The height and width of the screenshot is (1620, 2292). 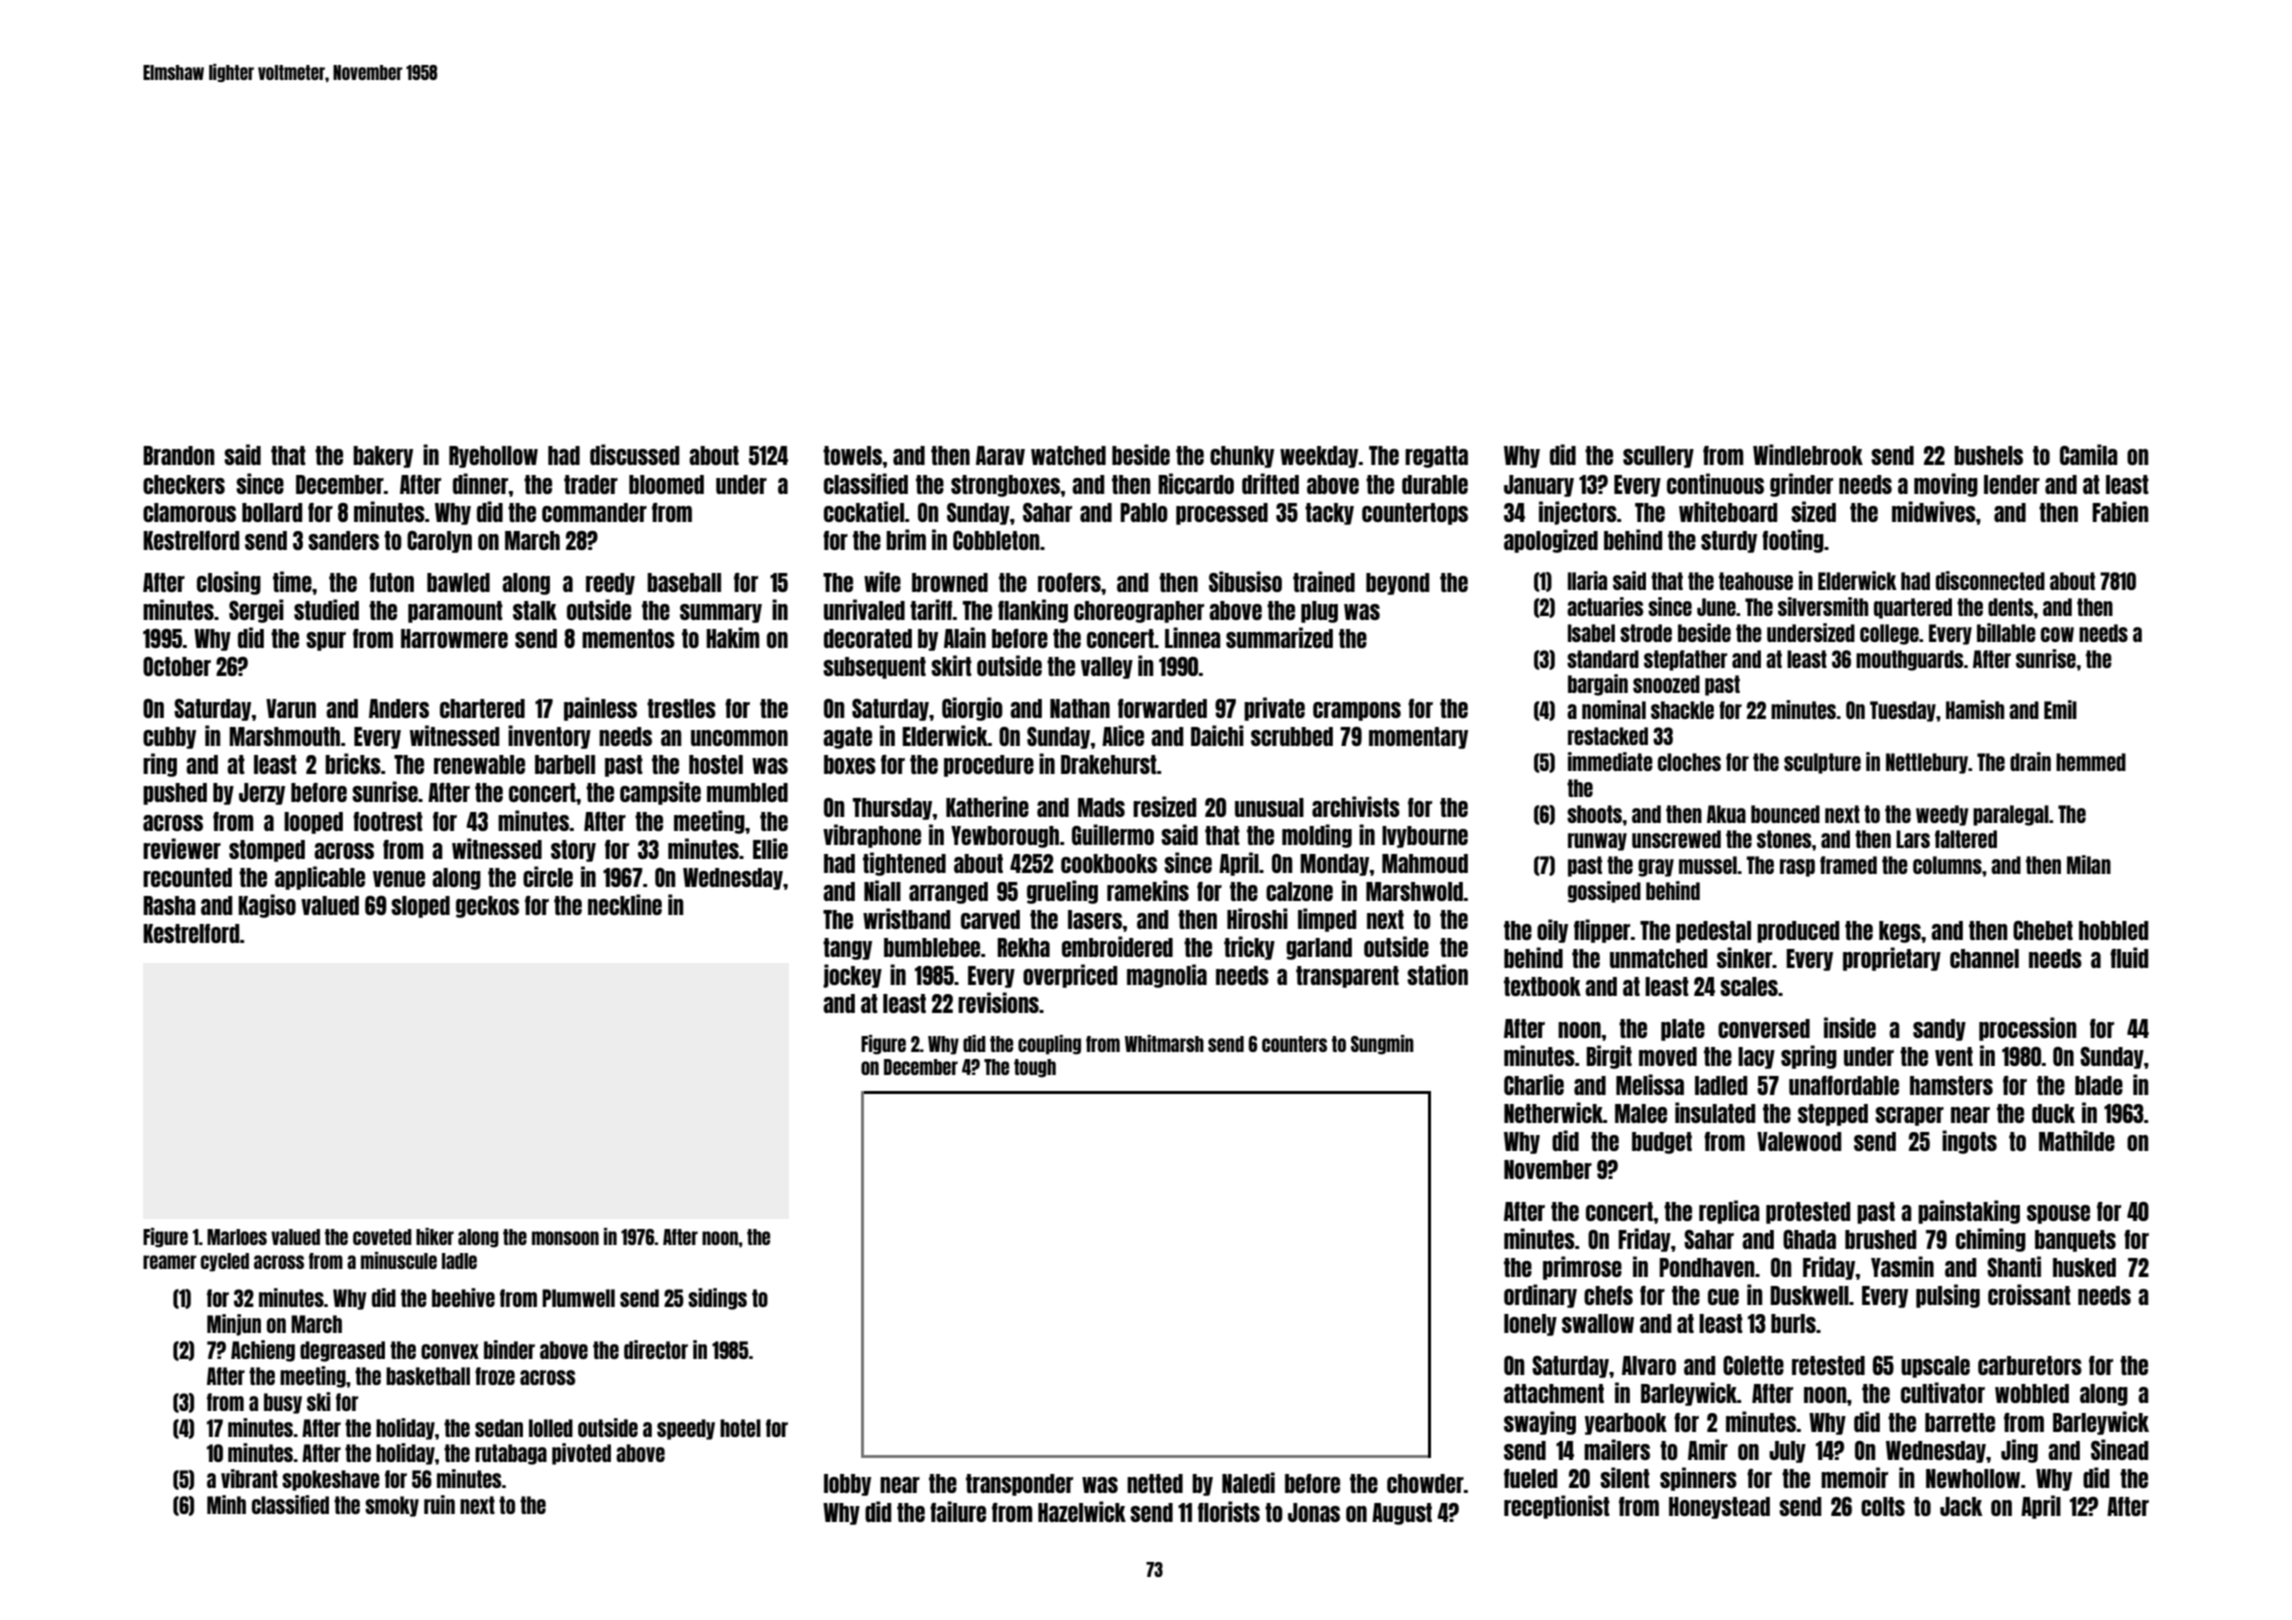 What do you see at coordinates (634, 454) in the screenshot?
I see `discussed` at bounding box center [634, 454].
